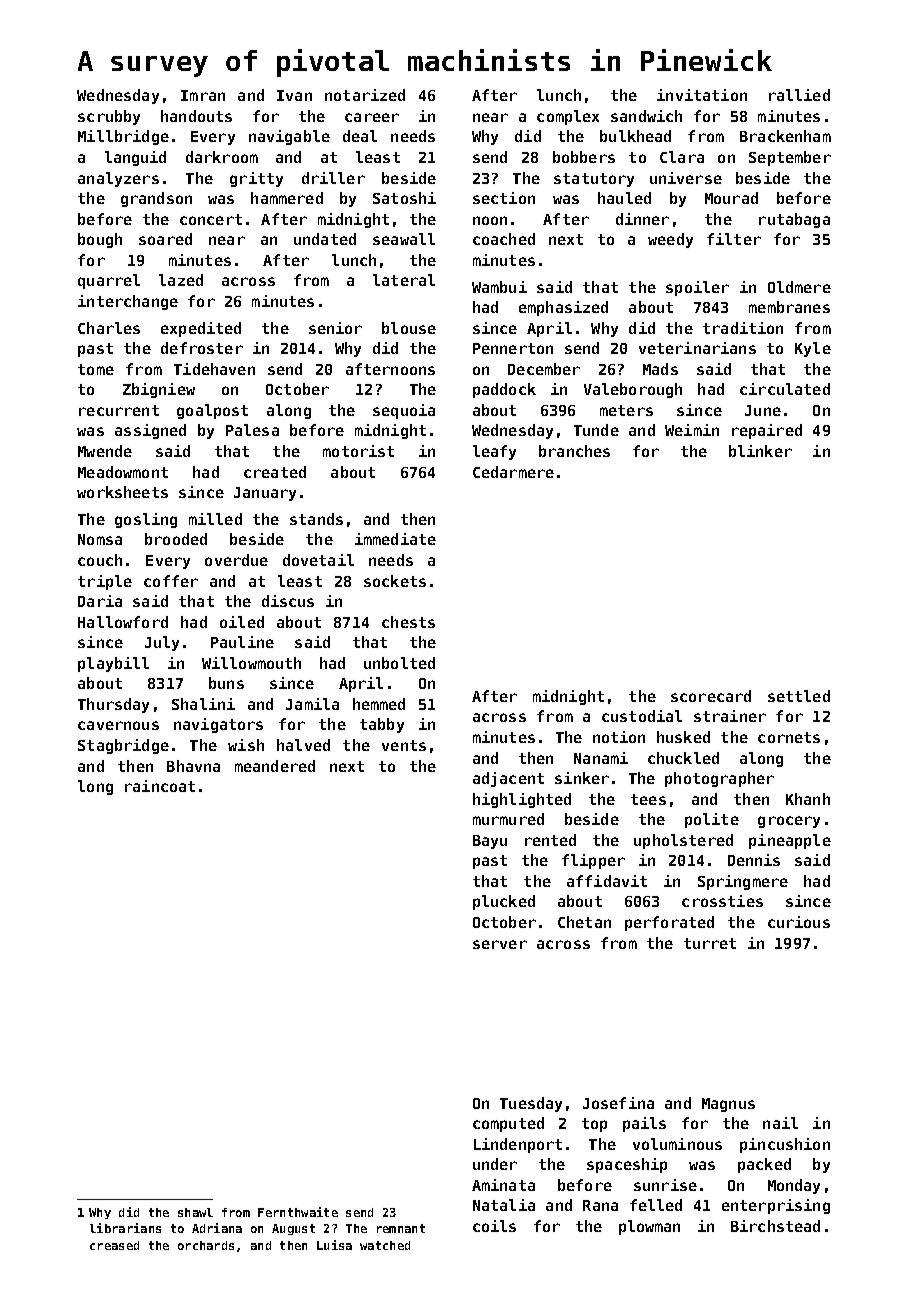 This image has width=908, height=1316. Describe the element at coordinates (218, 725) in the image. I see `navigators` at that location.
